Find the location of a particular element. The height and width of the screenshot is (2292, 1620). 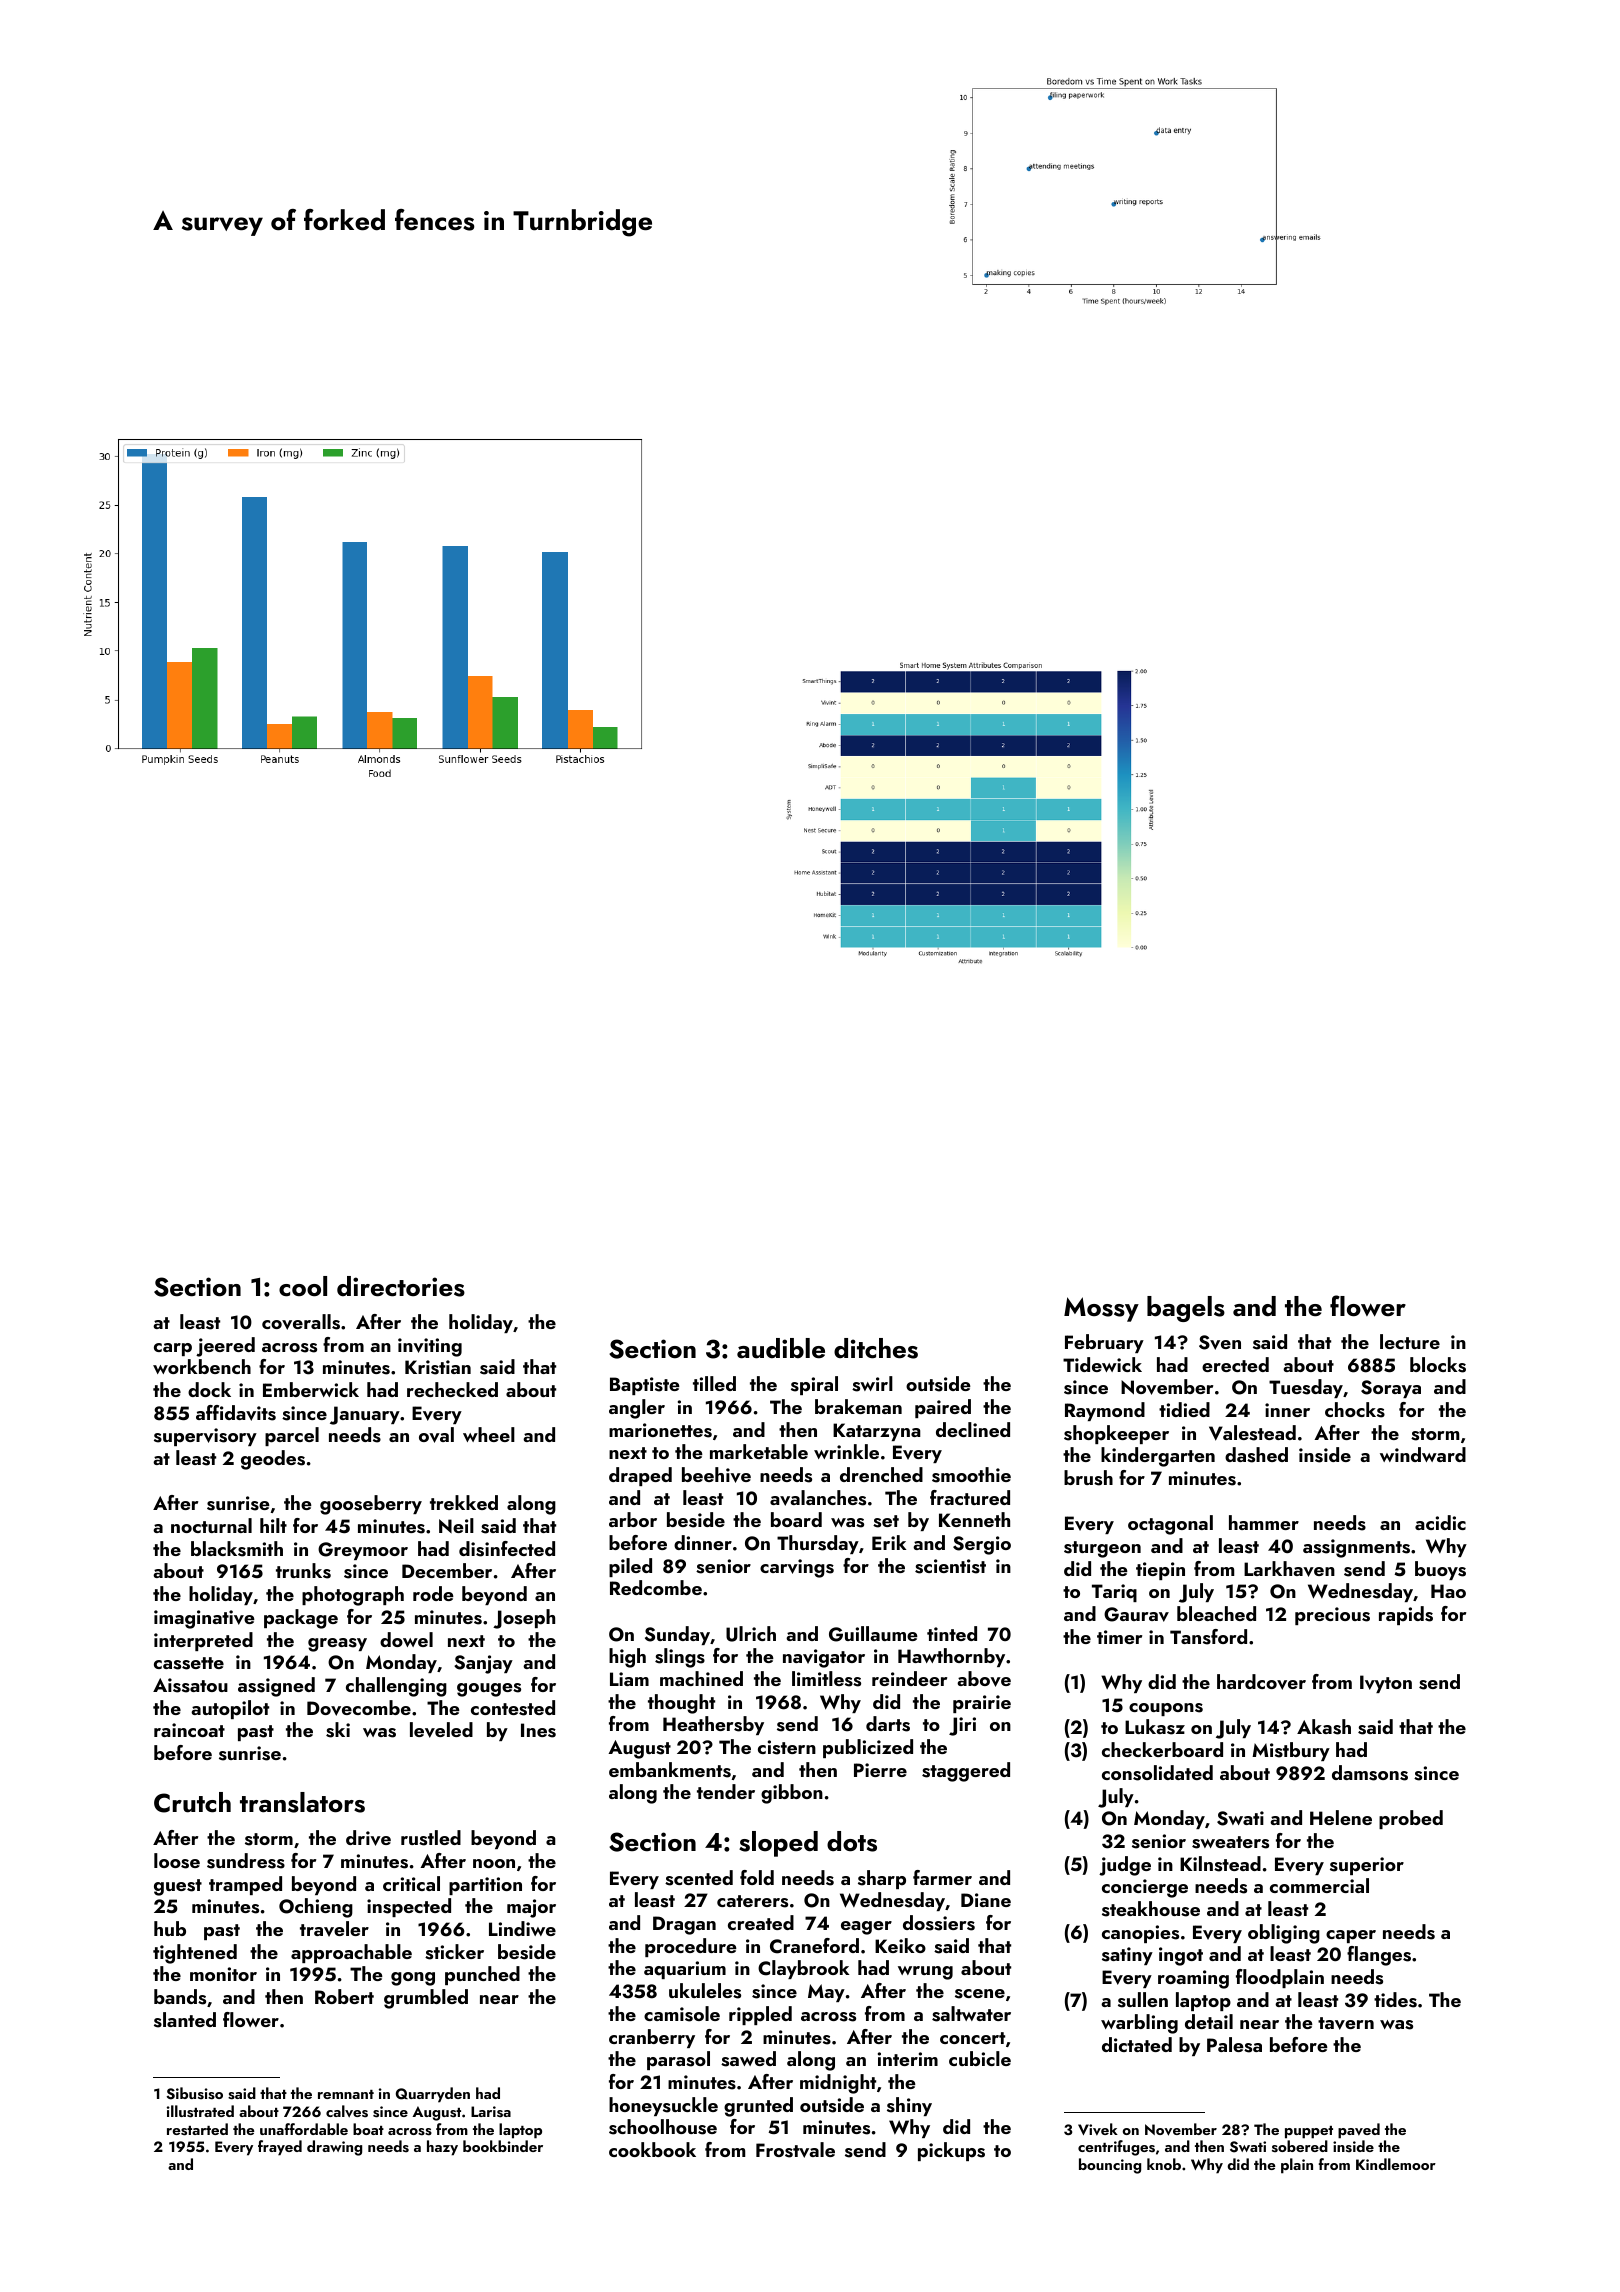

scene is located at coordinates (980, 1994).
